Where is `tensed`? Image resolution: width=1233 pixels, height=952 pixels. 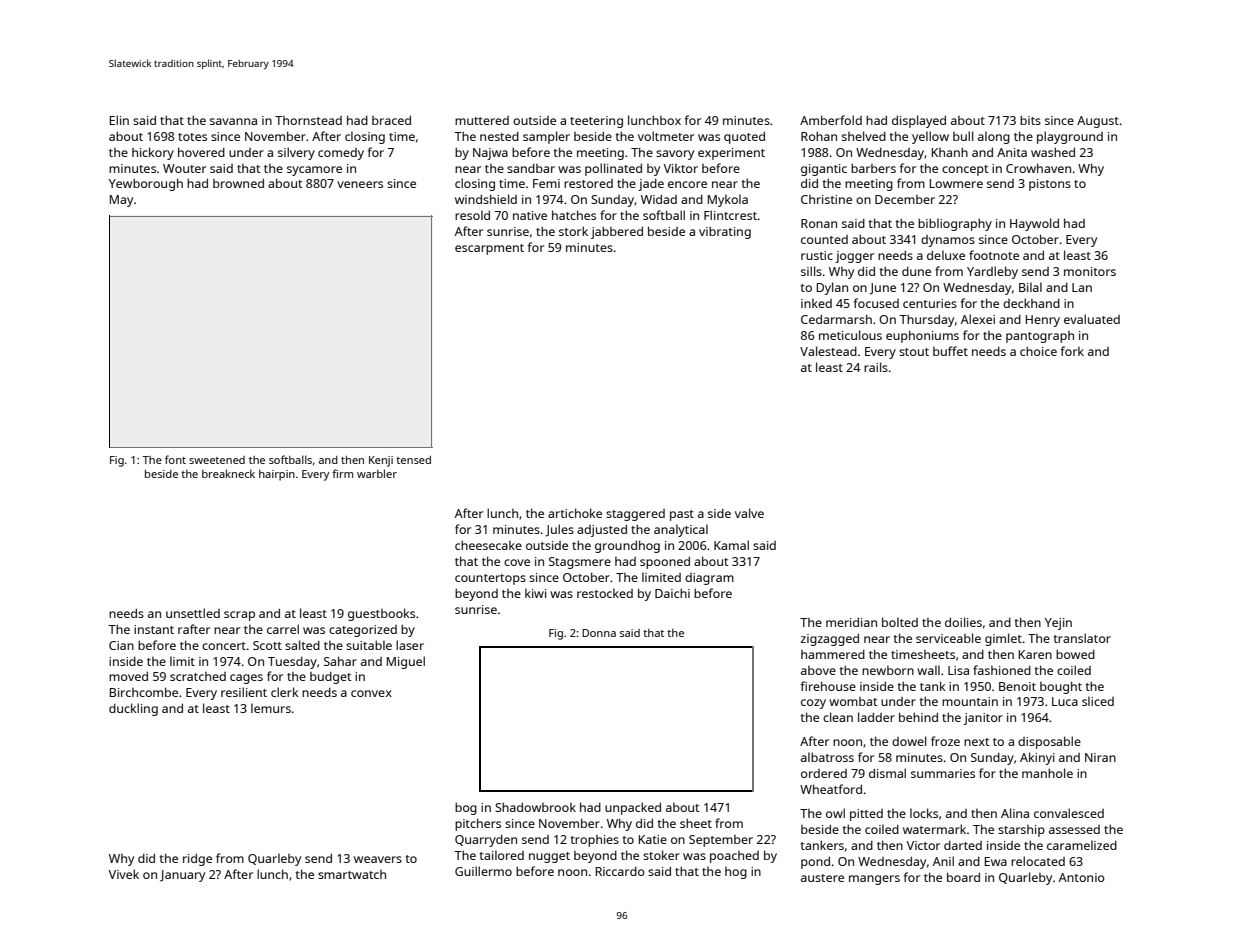 tensed is located at coordinates (413, 460).
